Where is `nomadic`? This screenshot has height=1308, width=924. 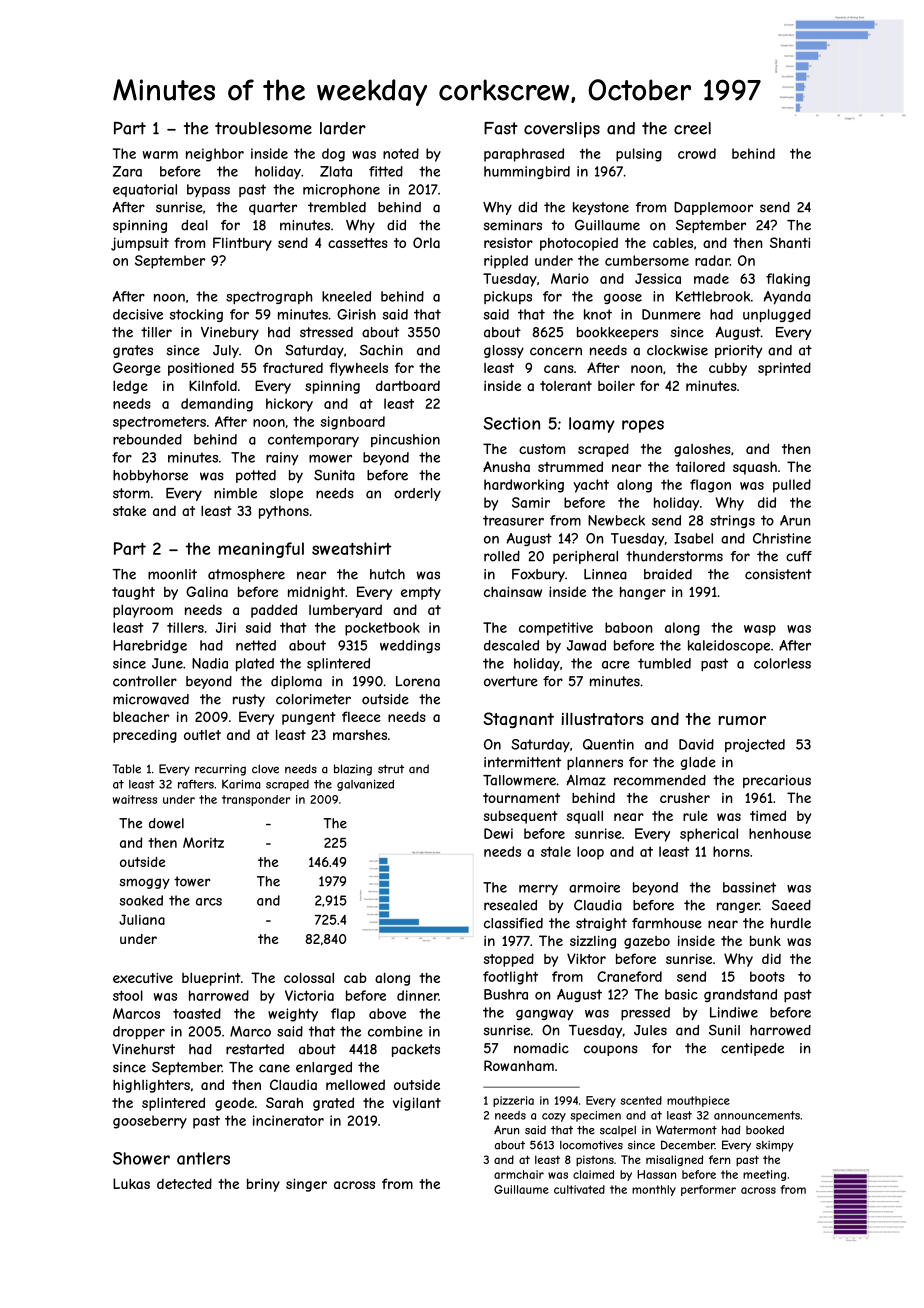 nomadic is located at coordinates (541, 1048).
